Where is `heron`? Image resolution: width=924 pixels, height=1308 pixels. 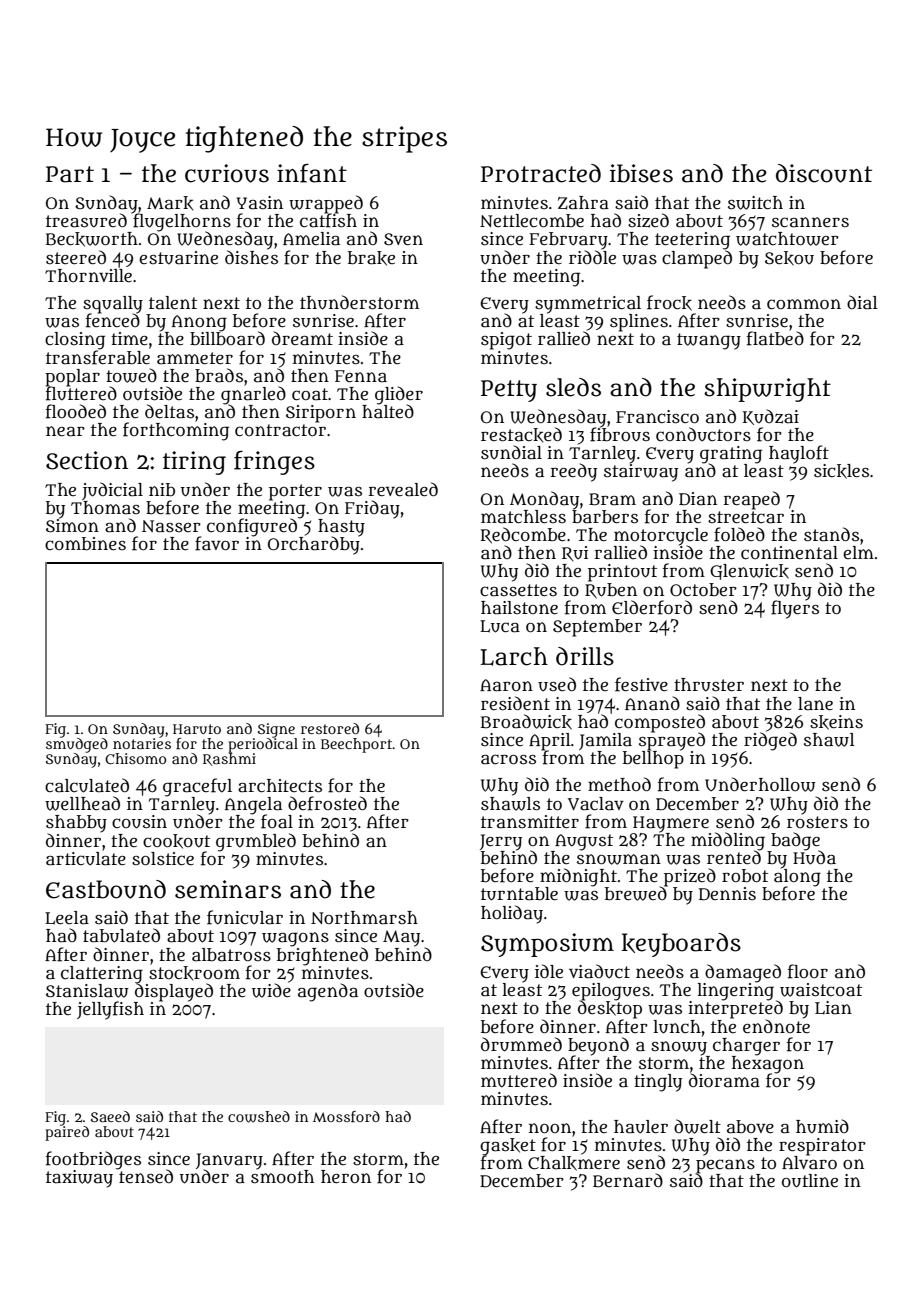
heron is located at coordinates (346, 1176).
